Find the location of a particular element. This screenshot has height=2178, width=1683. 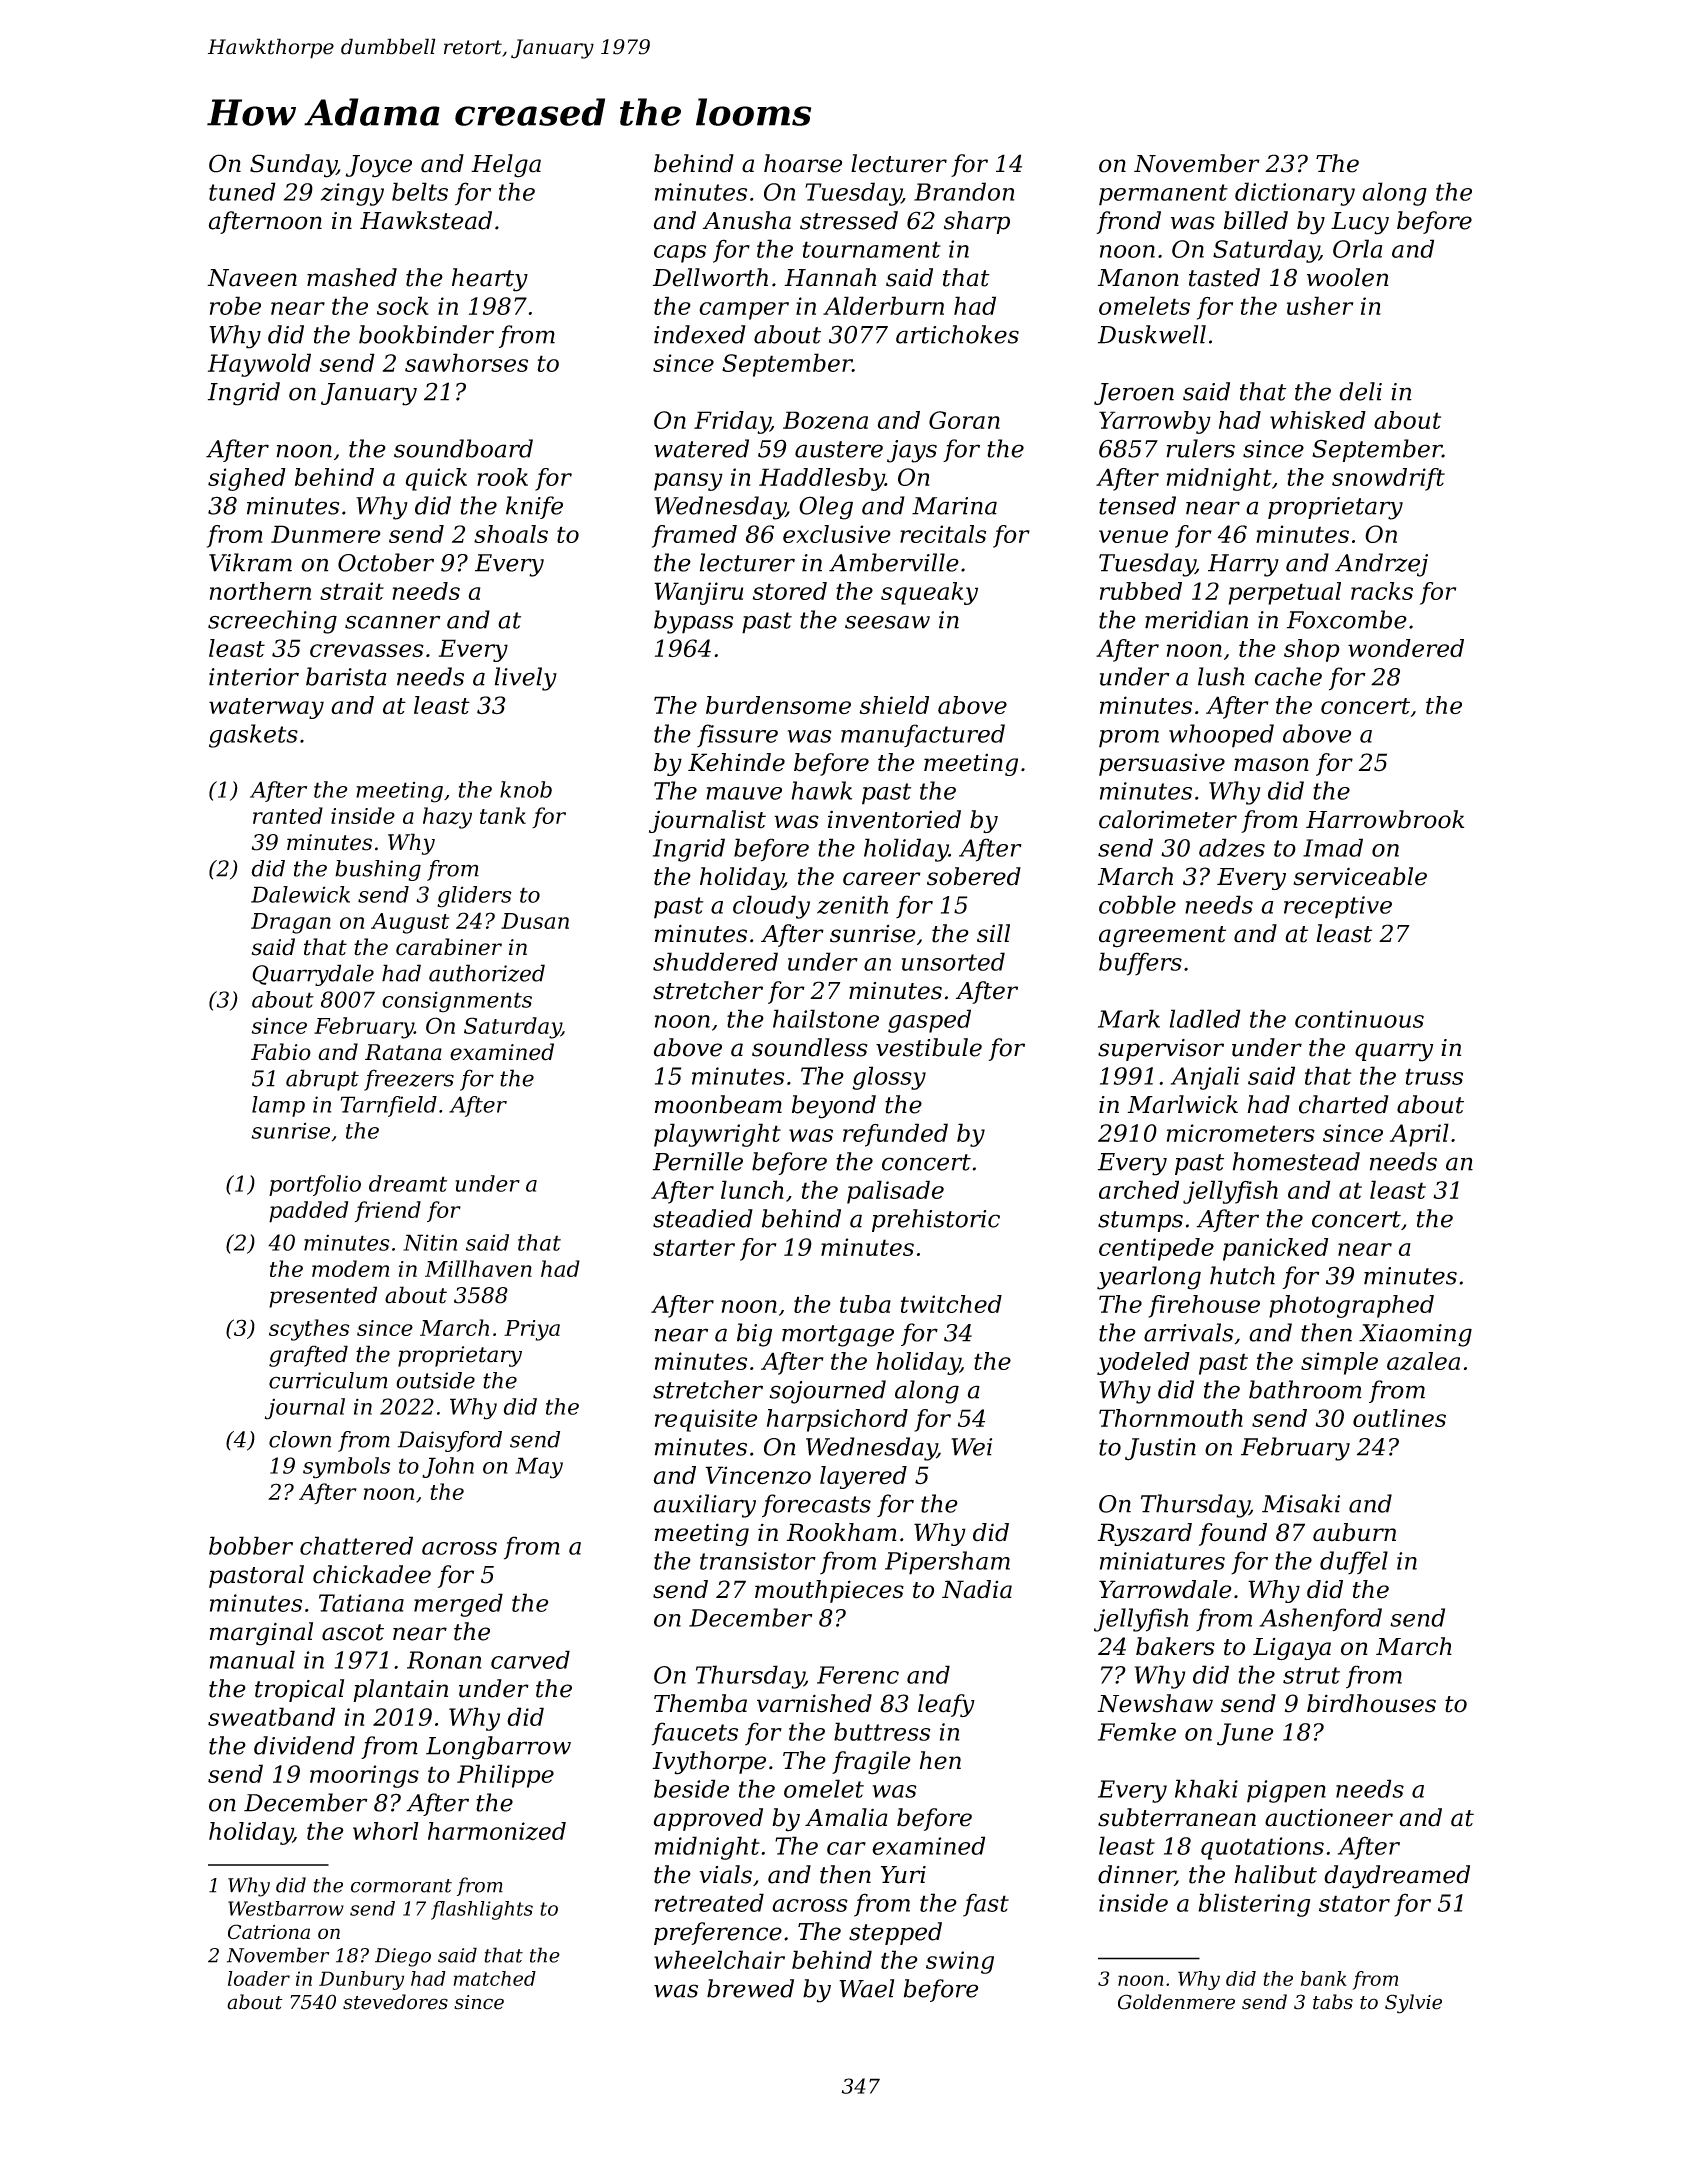

bobber is located at coordinates (251, 1545).
